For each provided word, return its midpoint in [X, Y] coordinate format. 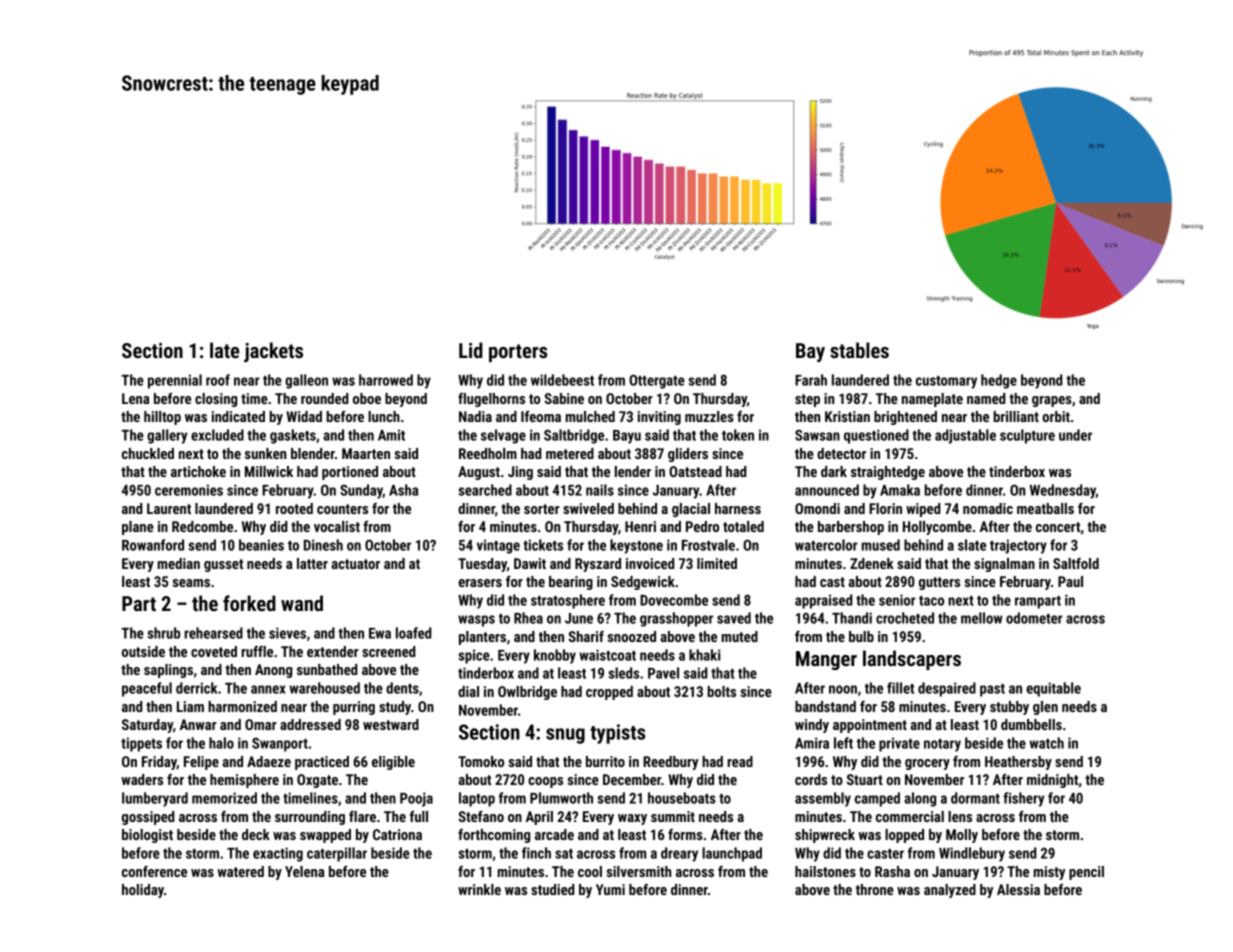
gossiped [148, 818]
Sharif [586, 636]
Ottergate [657, 381]
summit [673, 816]
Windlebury [972, 854]
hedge [999, 381]
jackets [273, 352]
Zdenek [872, 563]
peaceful [147, 689]
